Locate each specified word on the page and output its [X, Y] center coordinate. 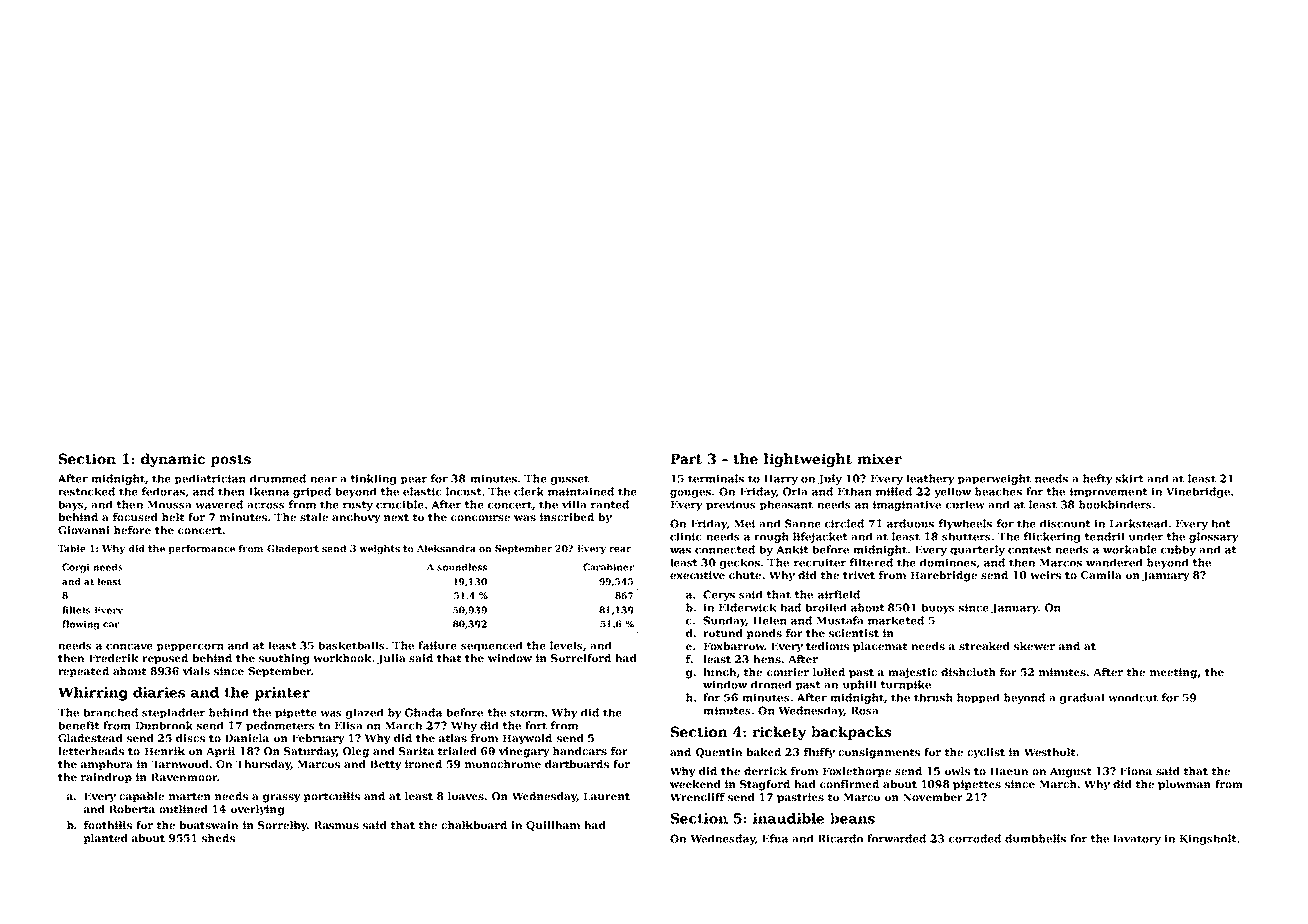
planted [105, 839]
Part [686, 459]
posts [231, 460]
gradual [1082, 698]
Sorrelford [581, 658]
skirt [1130, 478]
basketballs [351, 645]
